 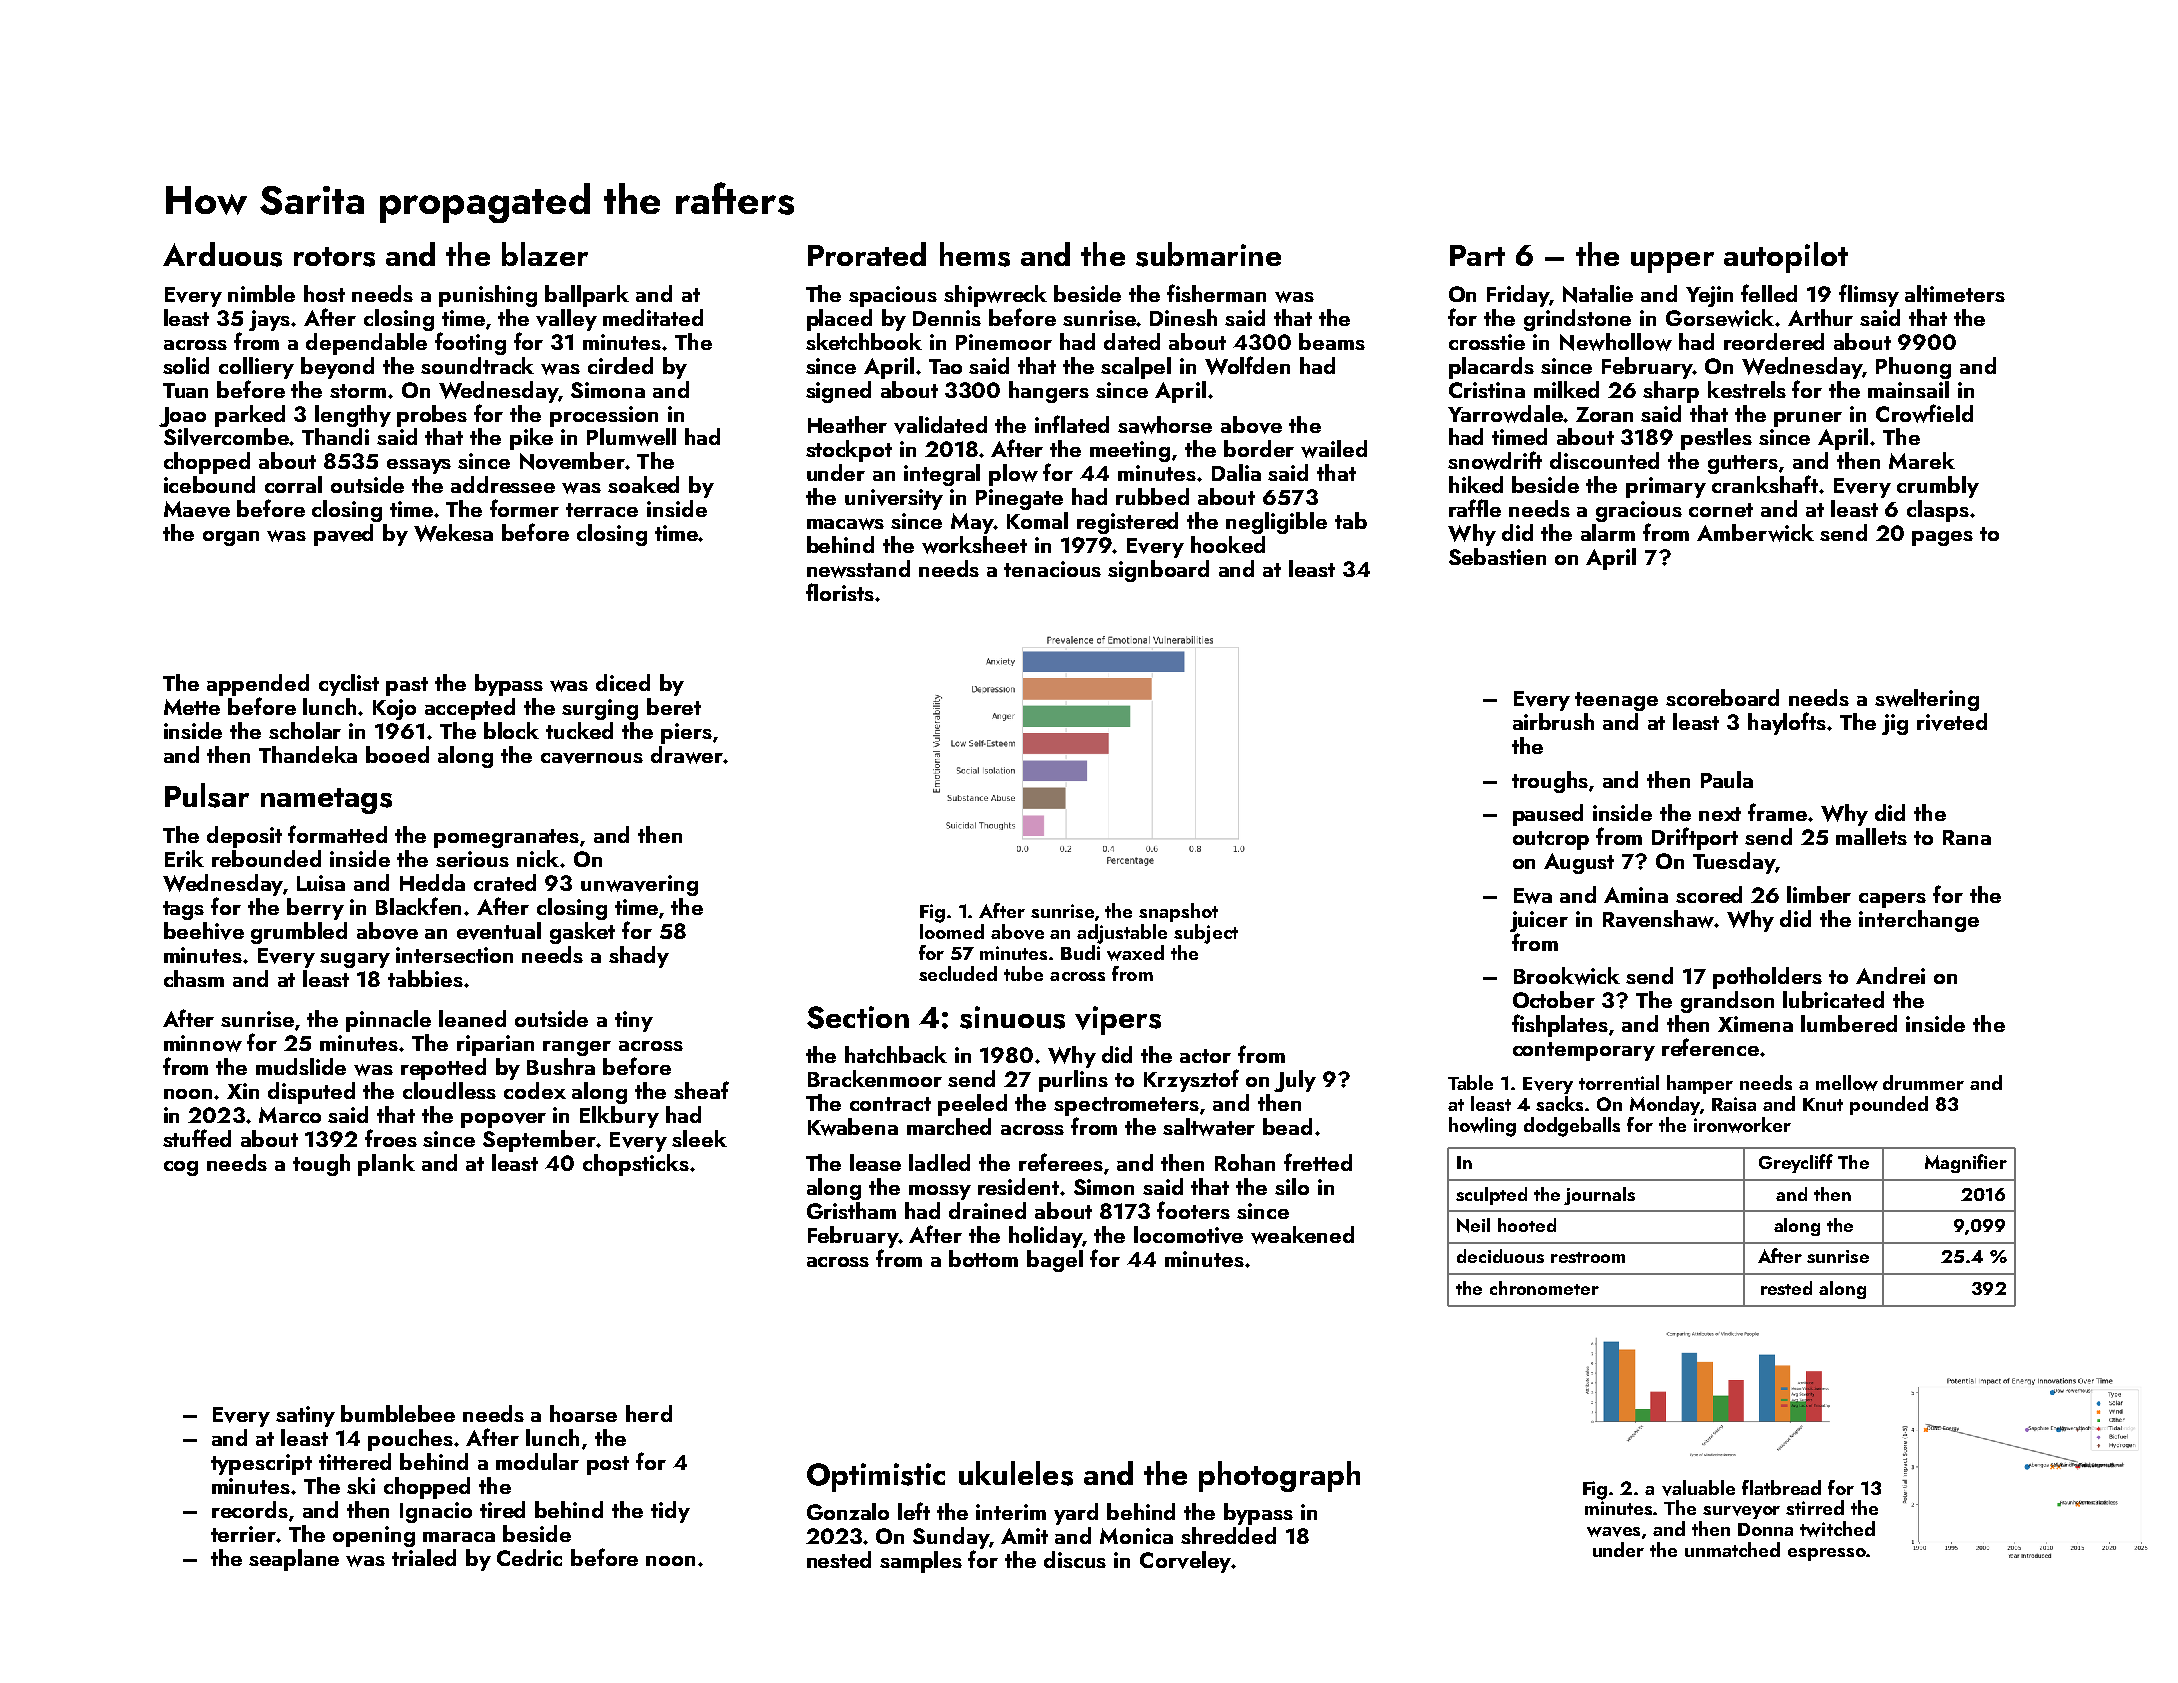 What do you see at coordinates (893, 296) in the screenshot?
I see `spacious` at bounding box center [893, 296].
